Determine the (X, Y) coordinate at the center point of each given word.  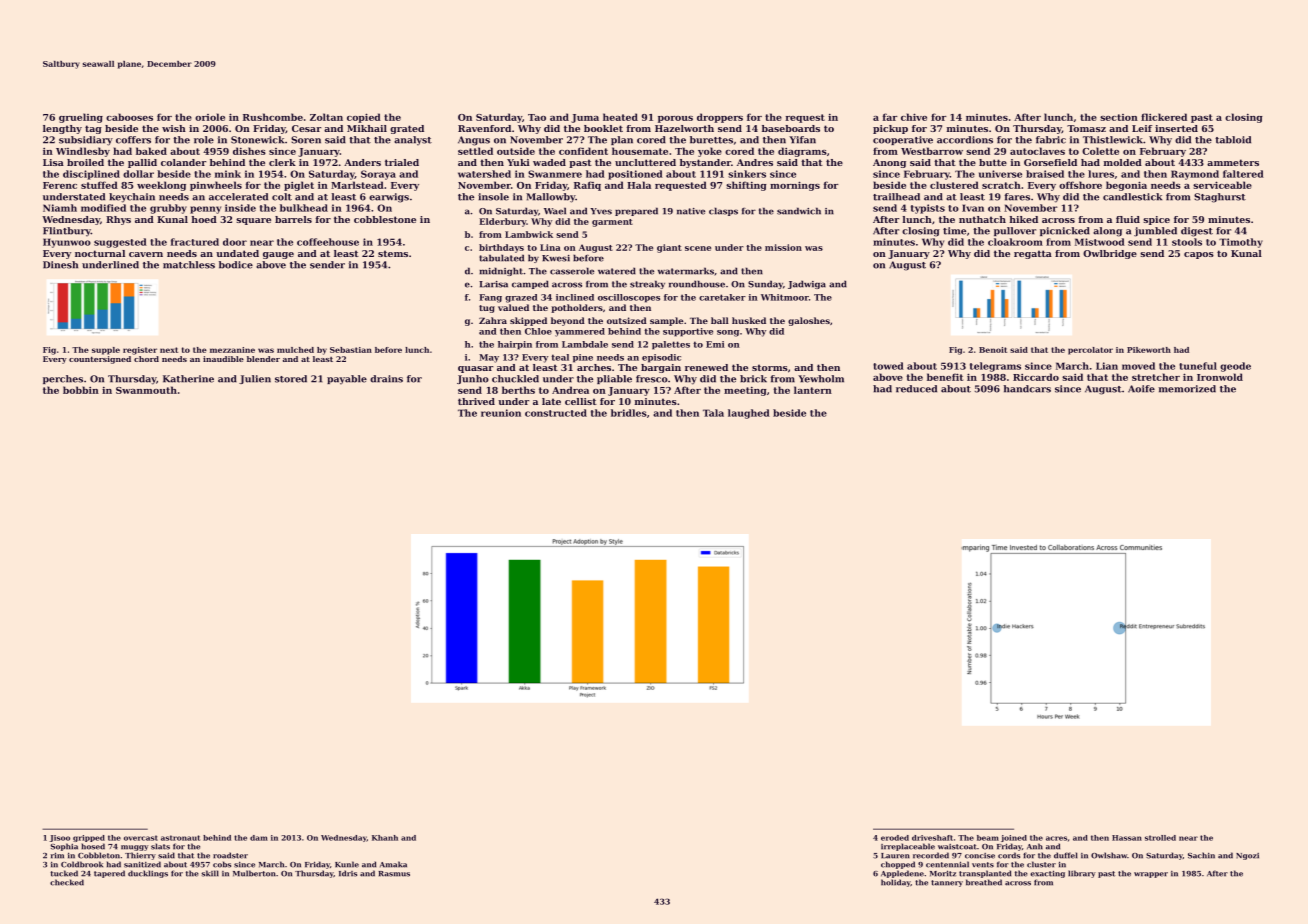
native (691, 211)
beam (988, 838)
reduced (916, 389)
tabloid (1233, 140)
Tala (713, 413)
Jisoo (60, 838)
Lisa (53, 162)
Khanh (385, 838)
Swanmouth (146, 390)
